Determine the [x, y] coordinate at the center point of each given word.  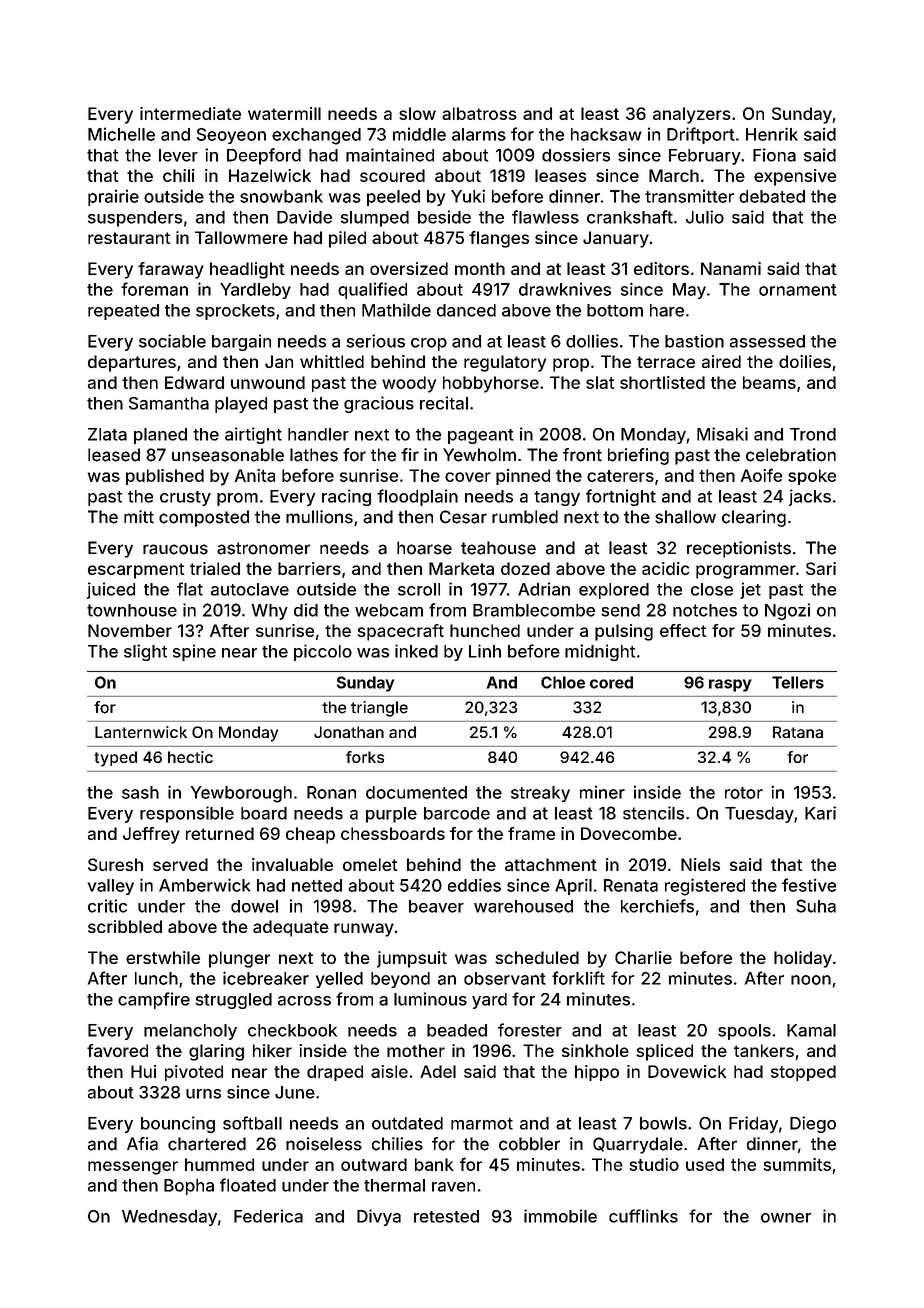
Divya [379, 1217]
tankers [764, 1050]
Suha [816, 906]
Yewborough [241, 794]
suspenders [135, 219]
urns [203, 1094]
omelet [370, 864]
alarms [479, 134]
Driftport [701, 135]
